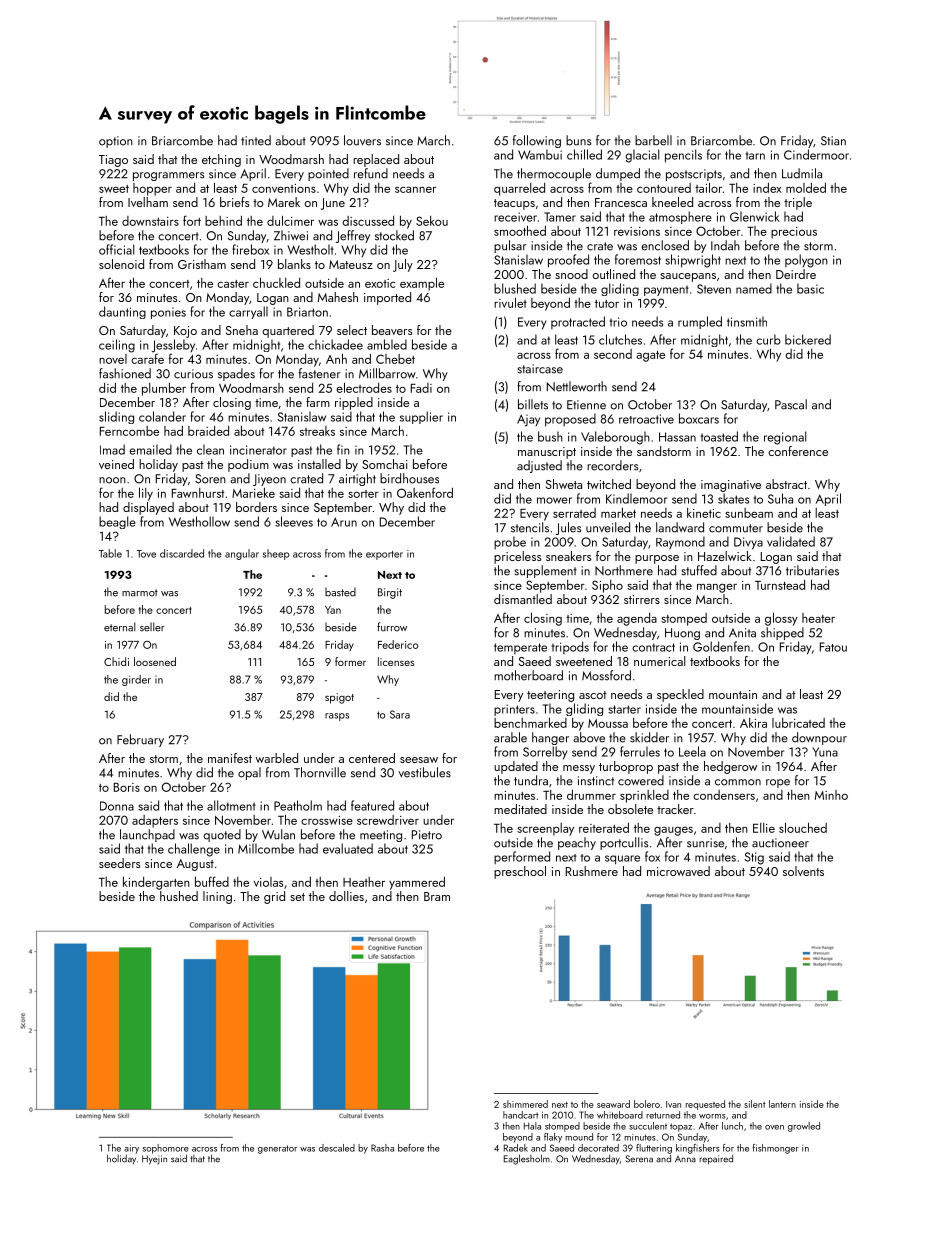 The image size is (952, 1233). Describe the element at coordinates (537, 141) in the page. I see `following` at that location.
